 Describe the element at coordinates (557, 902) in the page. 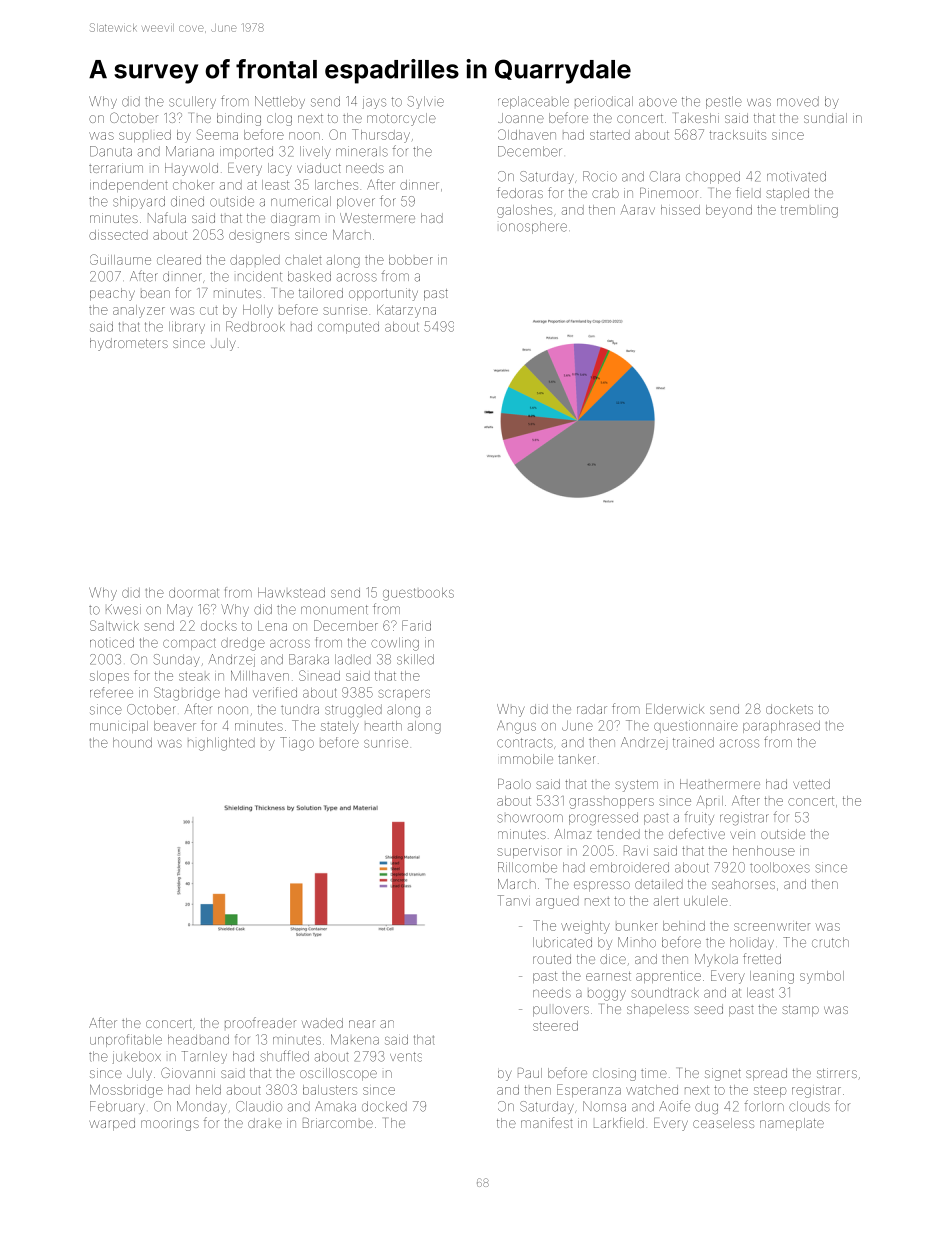

I see `argued` at that location.
